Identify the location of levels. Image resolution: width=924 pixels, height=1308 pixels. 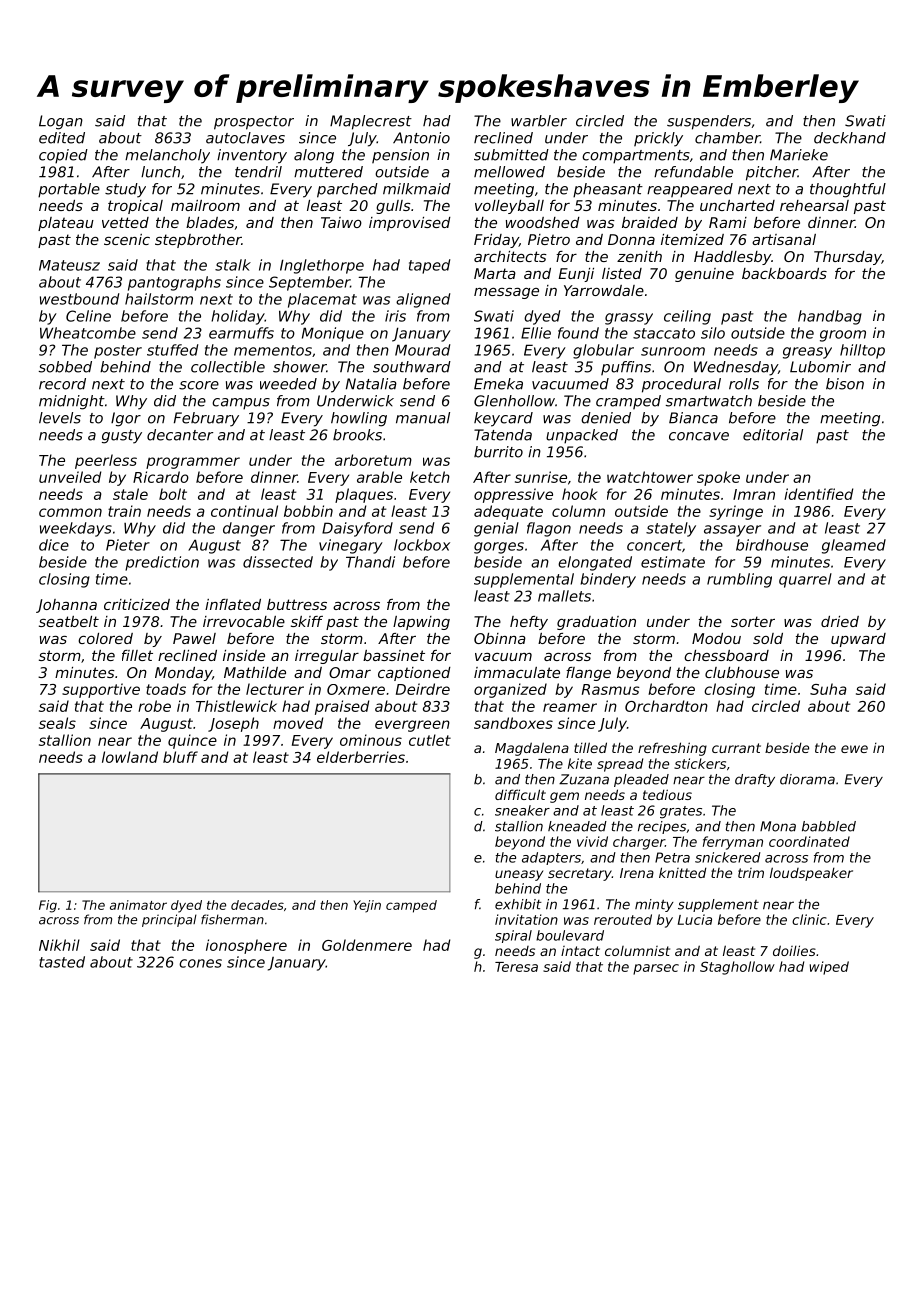
(60, 418).
